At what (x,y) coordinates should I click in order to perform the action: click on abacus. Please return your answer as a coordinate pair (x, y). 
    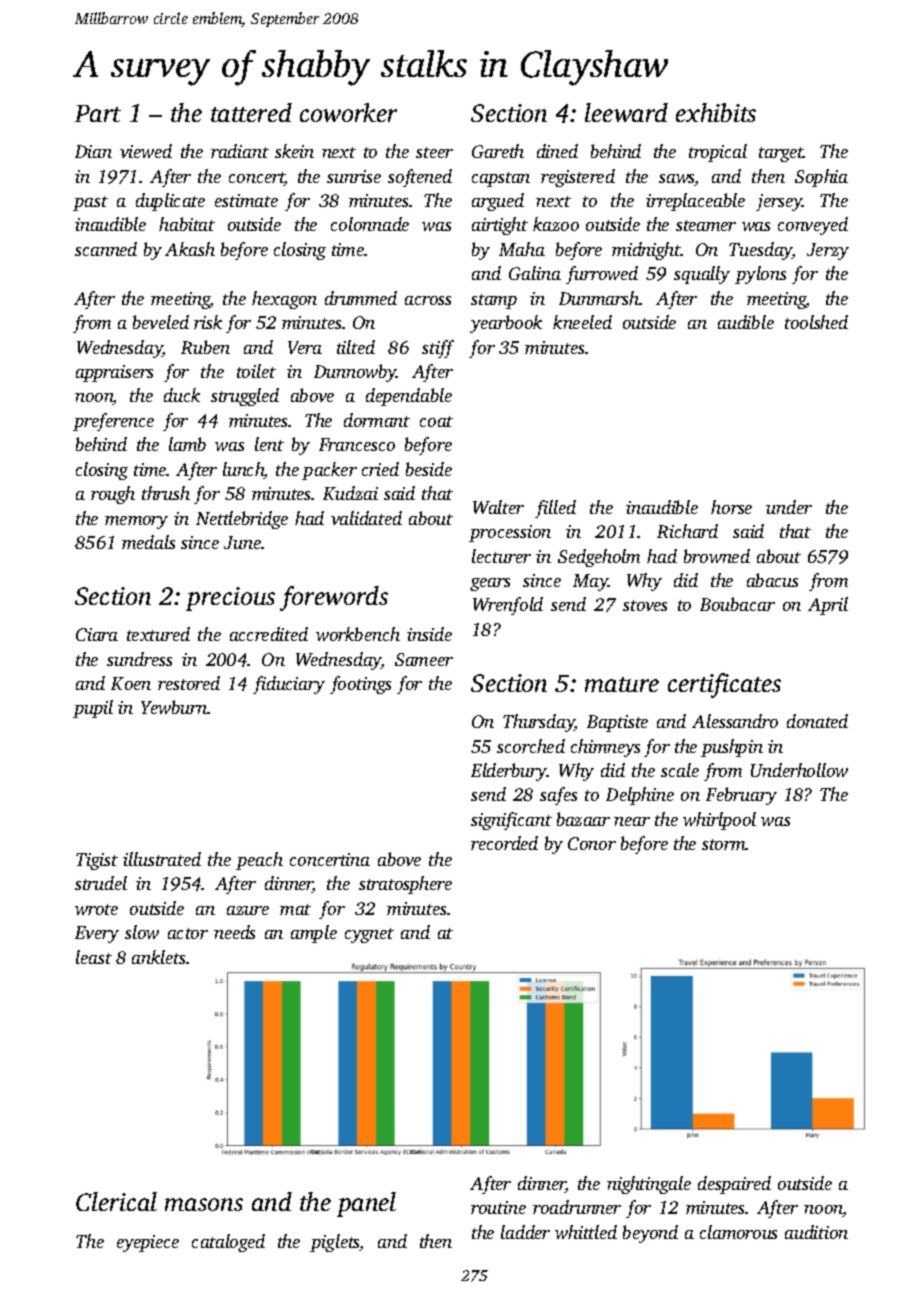
    Looking at the image, I should click on (772, 580).
